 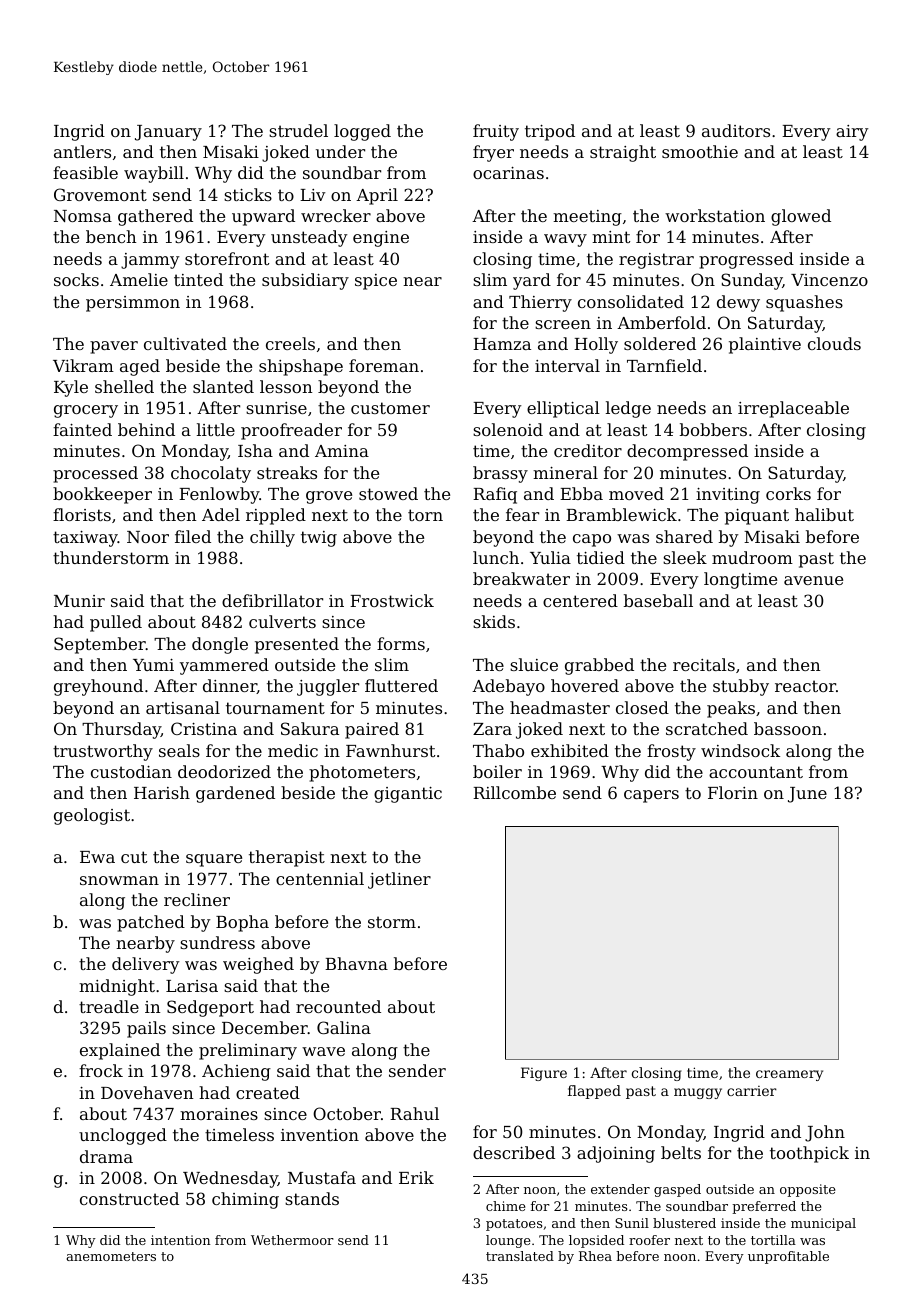 What do you see at coordinates (219, 1114) in the screenshot?
I see `moraines` at bounding box center [219, 1114].
